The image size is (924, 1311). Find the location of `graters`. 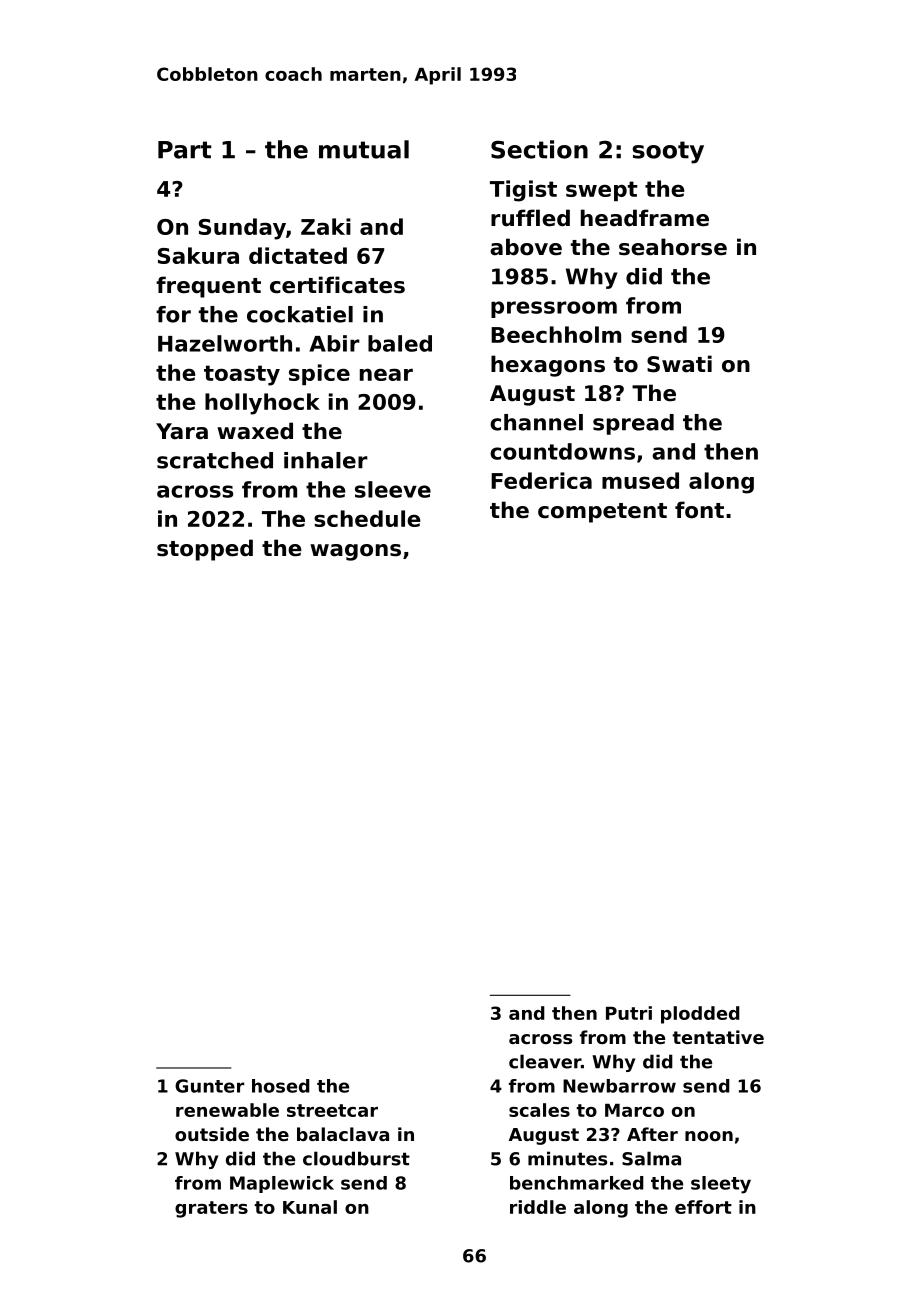

graters is located at coordinates (211, 1209).
